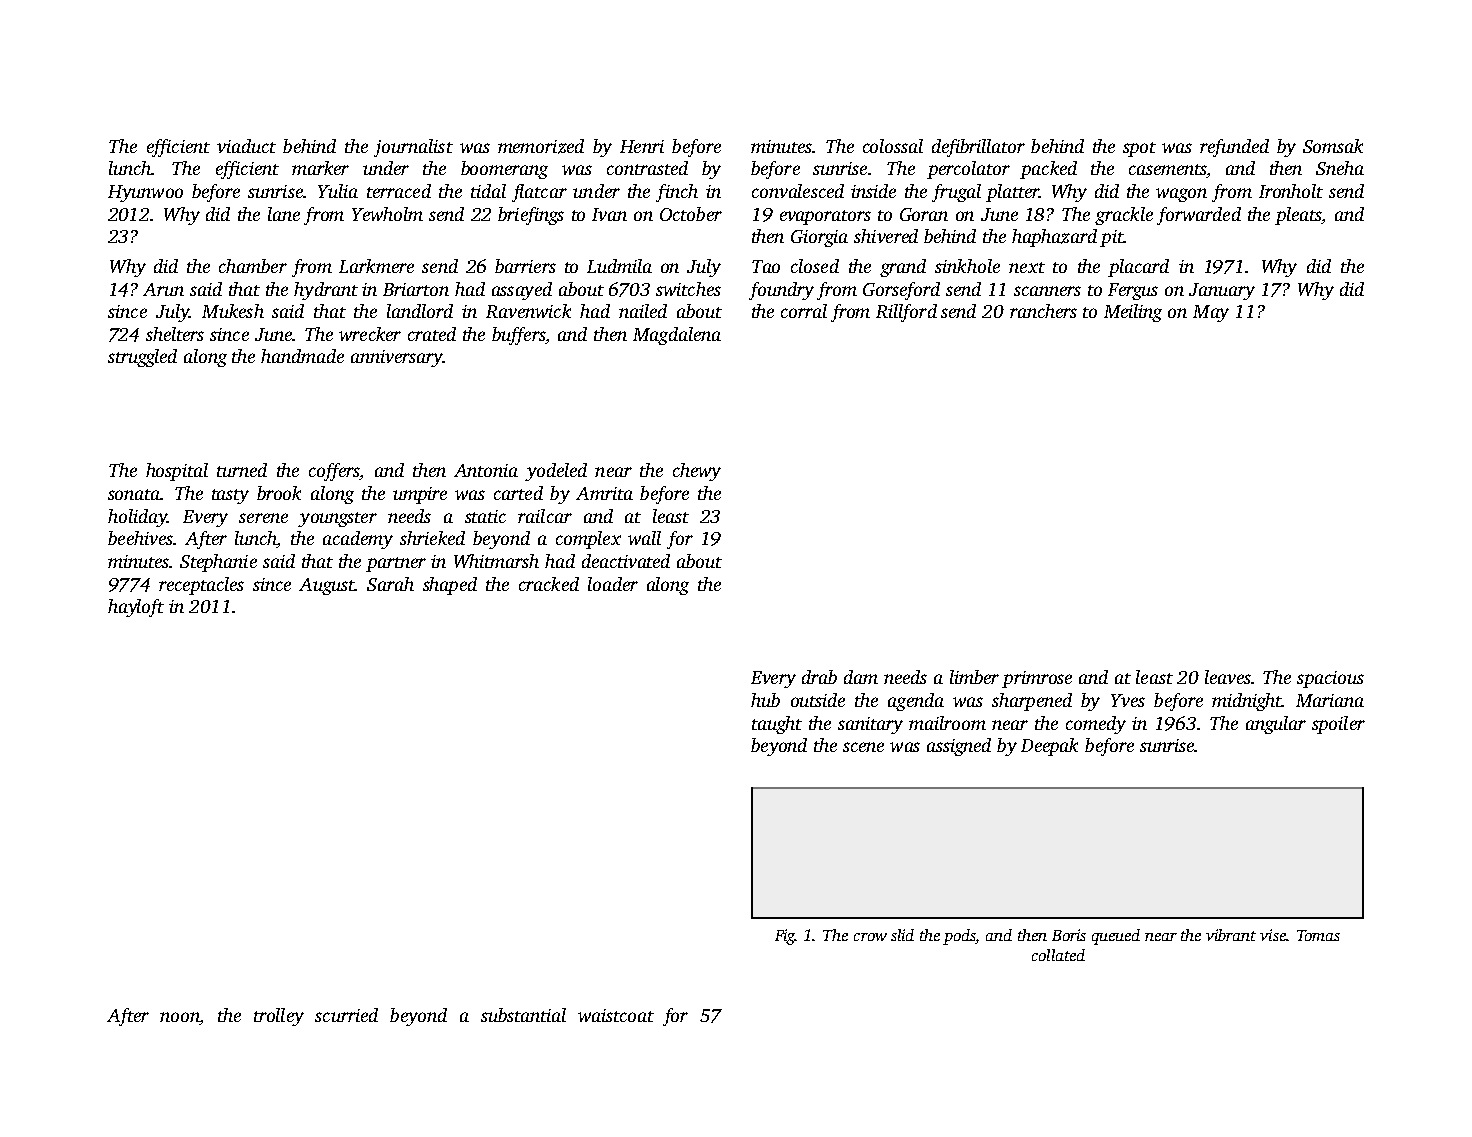  I want to click on hub, so click(765, 700).
